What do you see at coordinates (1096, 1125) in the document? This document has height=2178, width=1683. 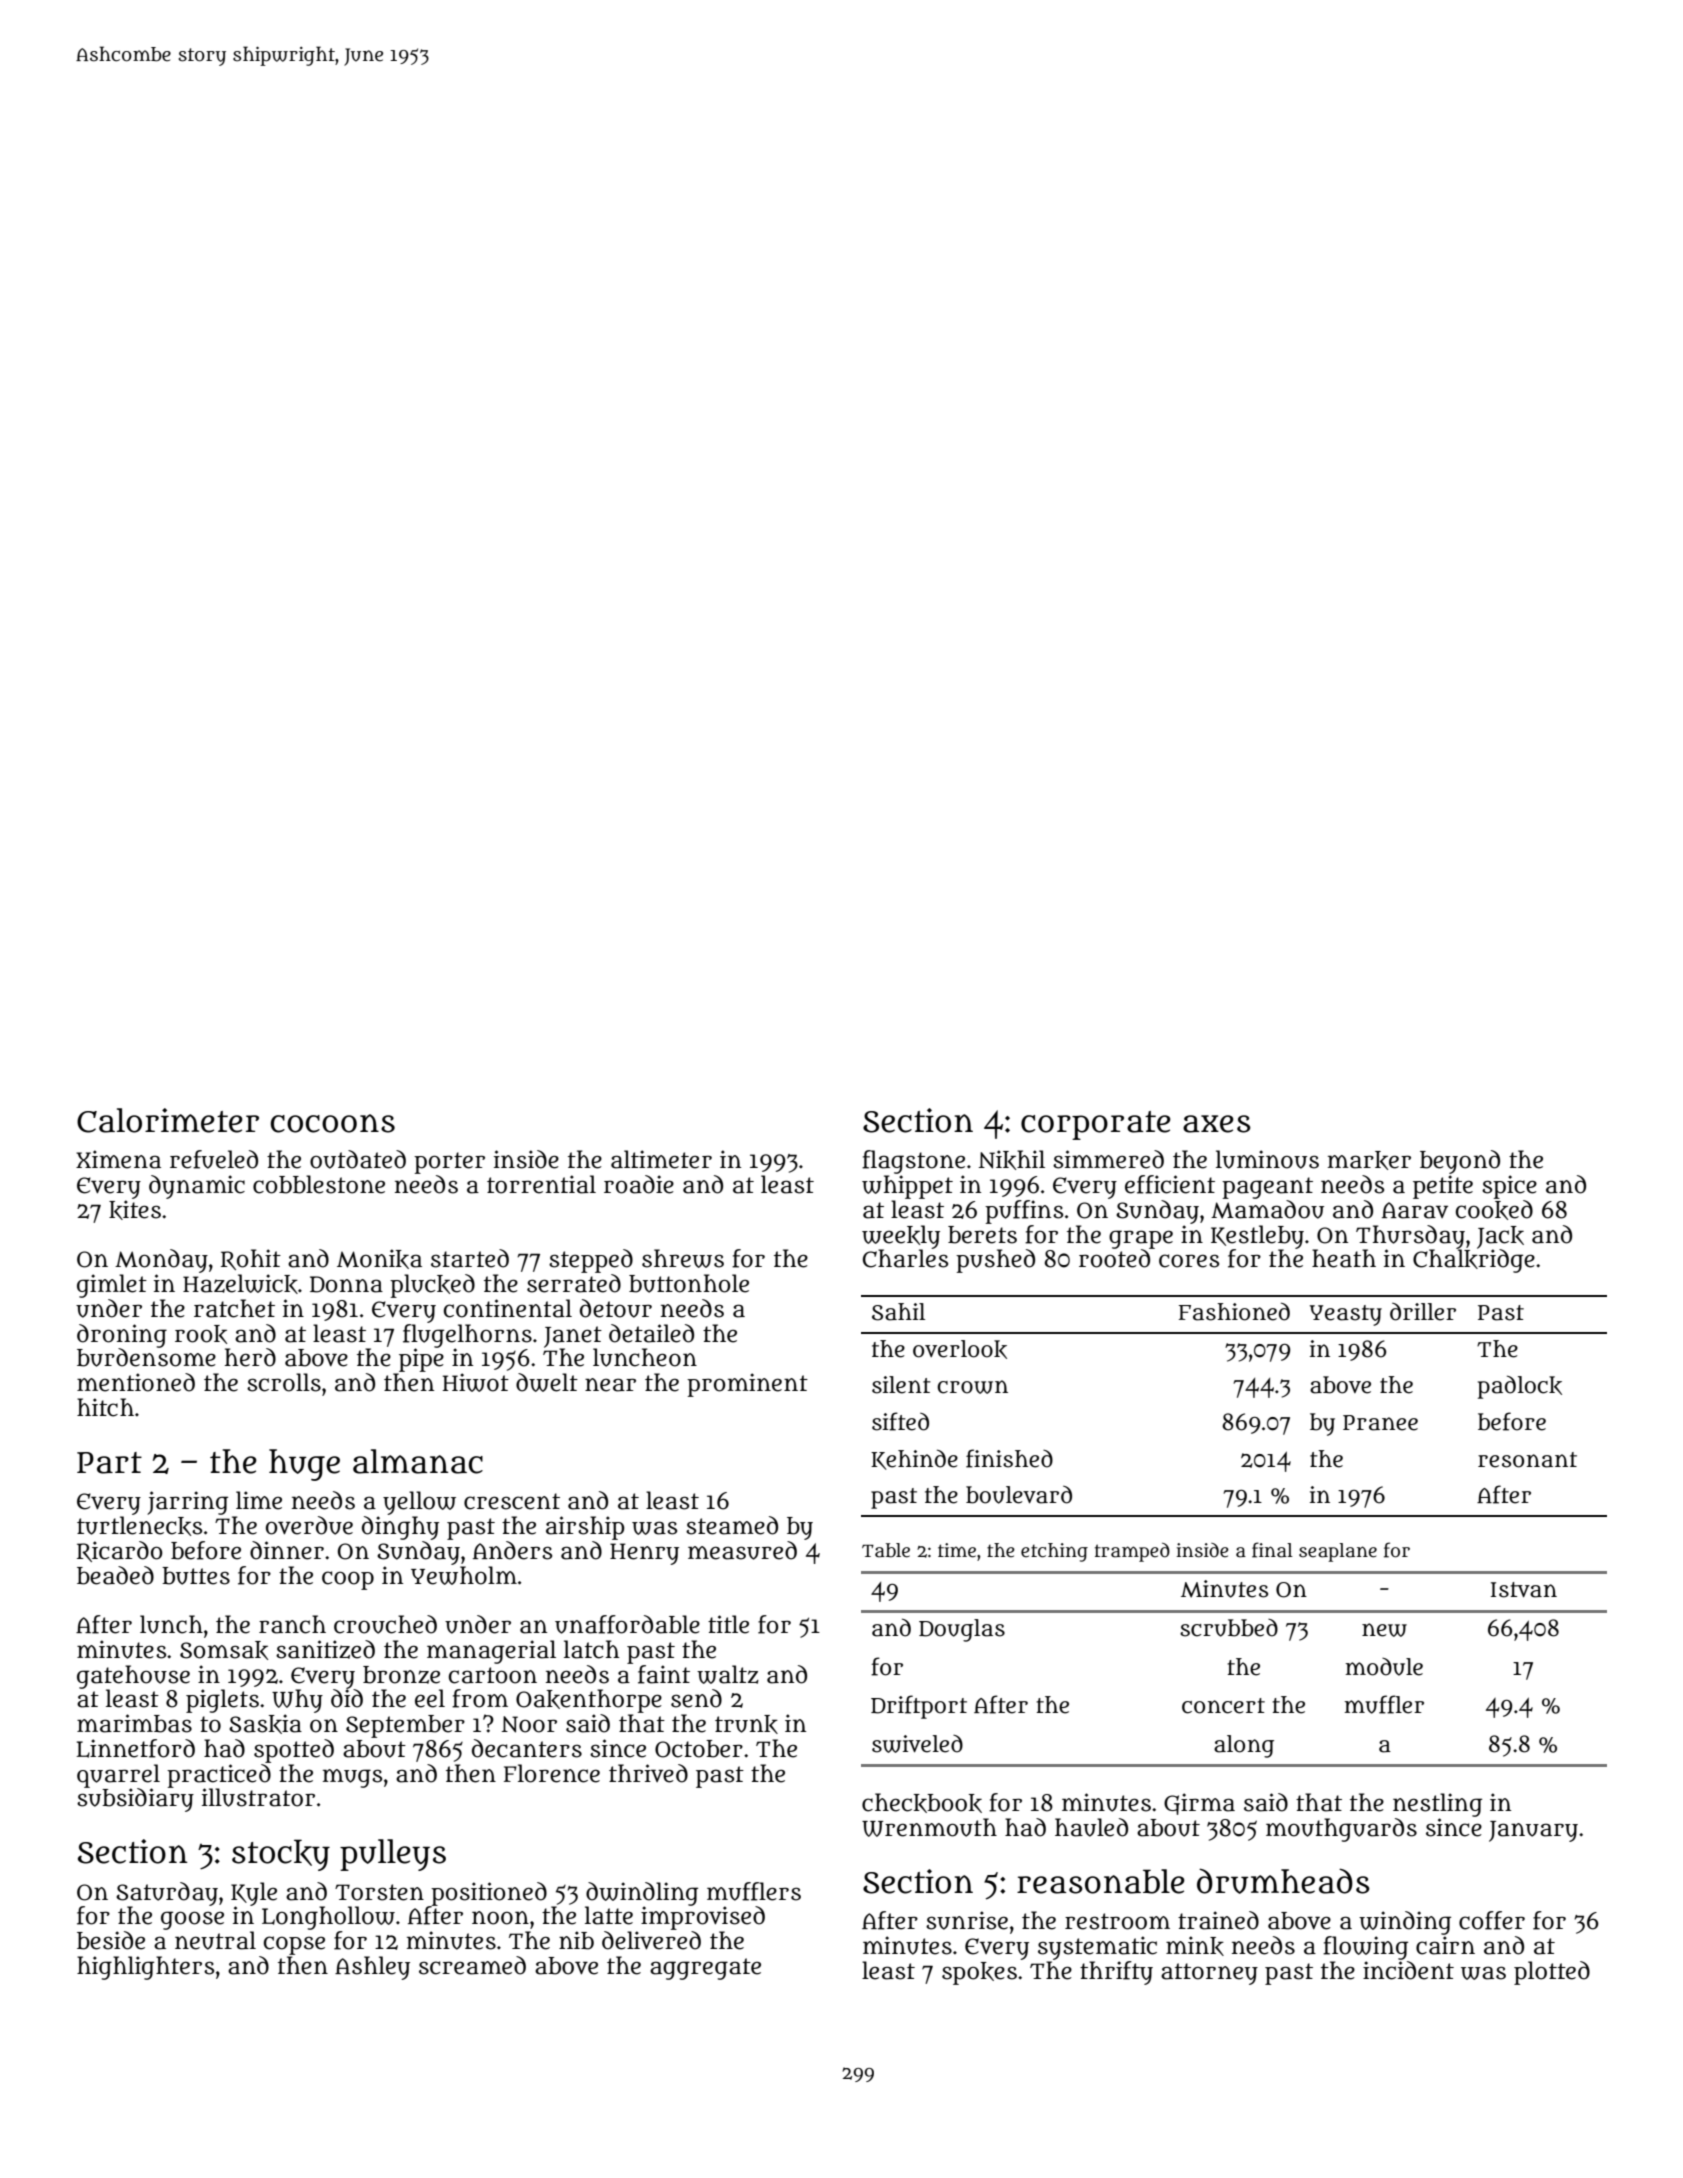 I see `corporate` at bounding box center [1096, 1125].
